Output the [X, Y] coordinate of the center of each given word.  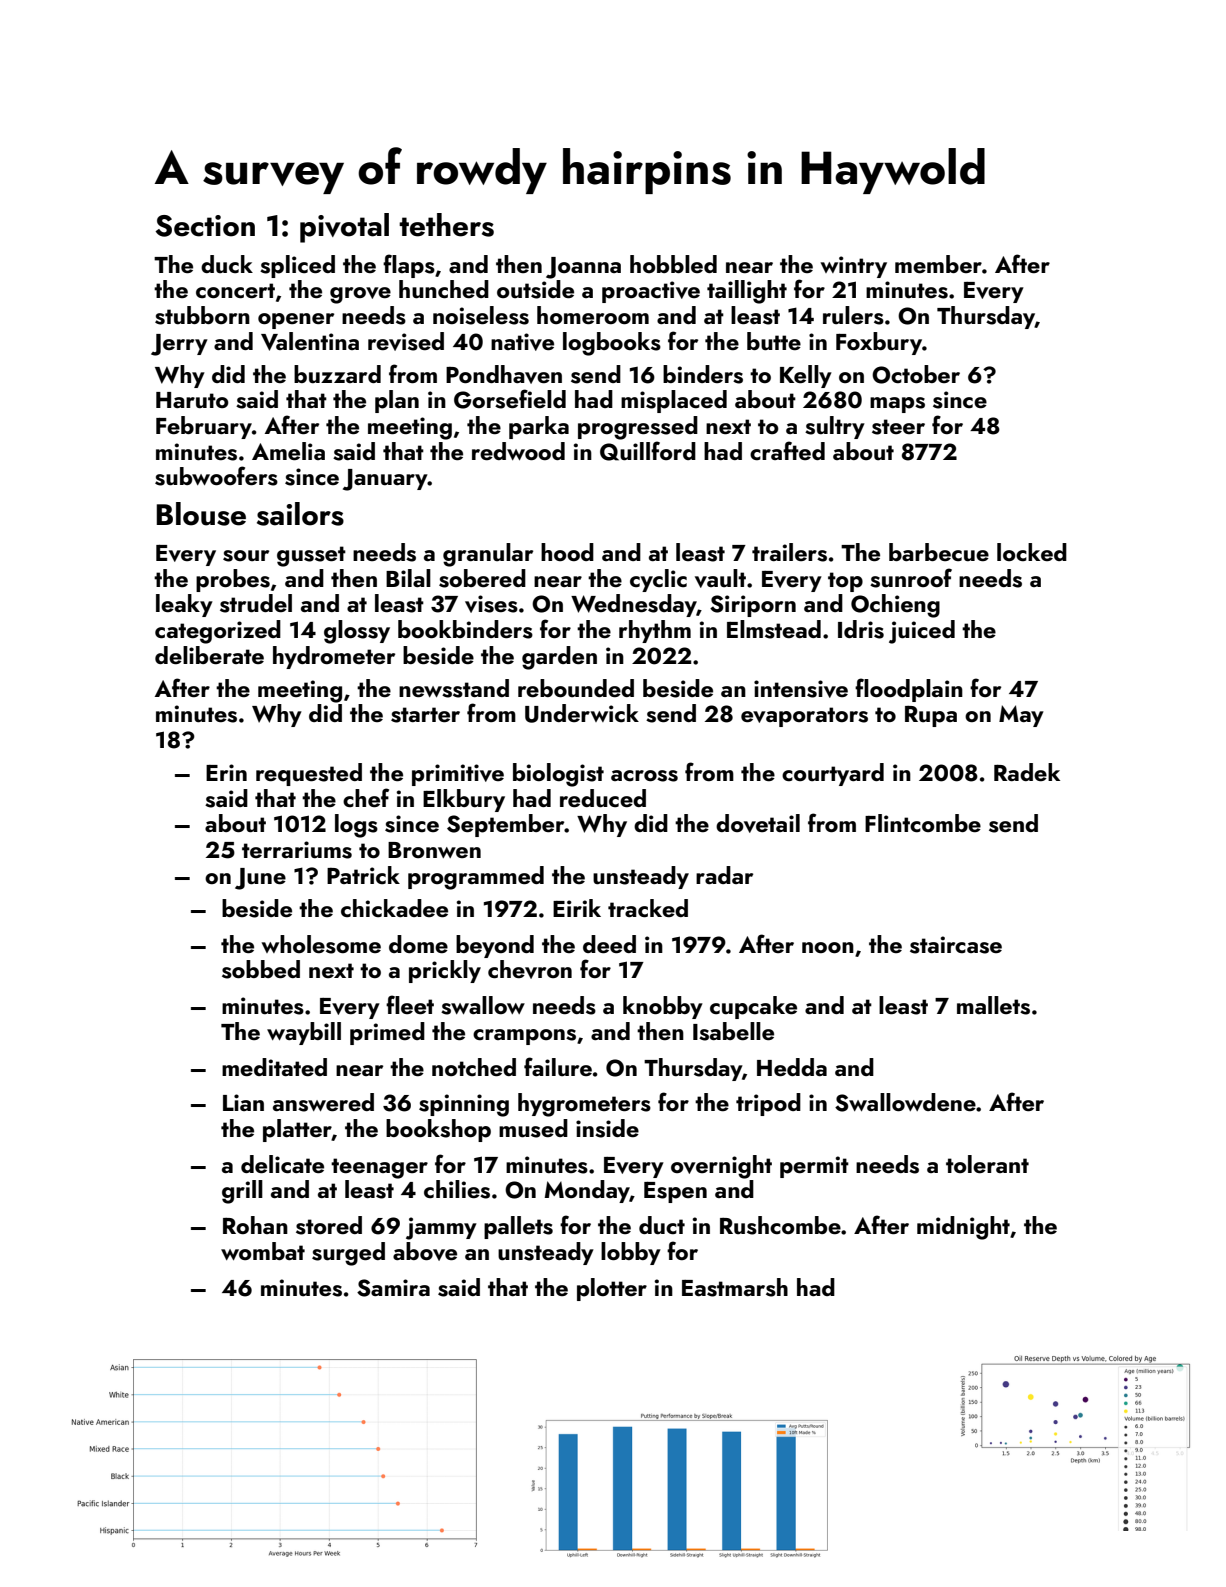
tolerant [987, 1164]
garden [559, 658]
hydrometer [334, 657]
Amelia [288, 451]
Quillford [648, 451]
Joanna [583, 268]
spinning [464, 1105]
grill [242, 1192]
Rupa [931, 716]
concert [235, 290]
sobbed [261, 969]
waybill [304, 1033]
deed [609, 944]
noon [828, 947]
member [938, 264]
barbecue [939, 552]
